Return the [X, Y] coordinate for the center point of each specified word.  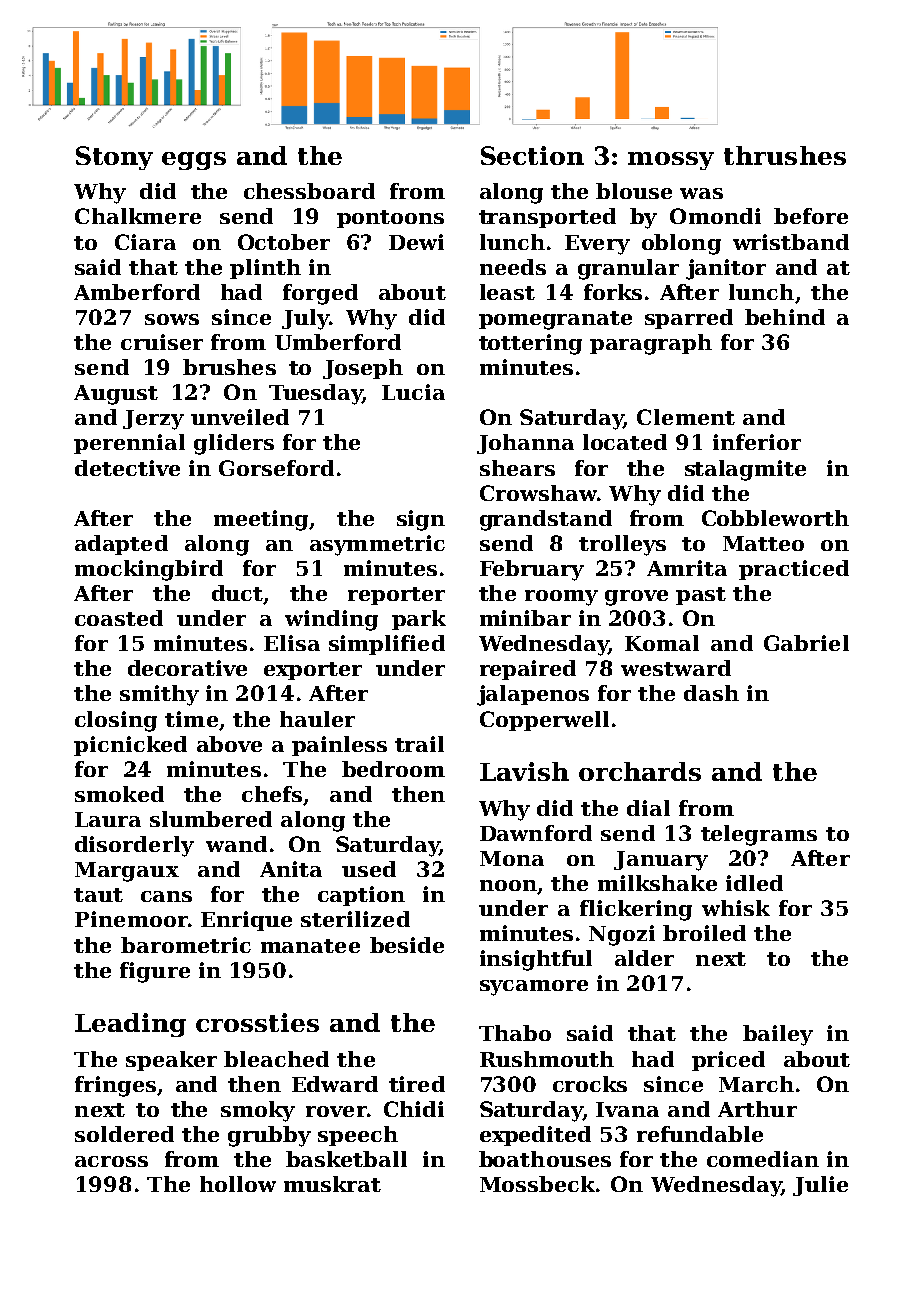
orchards [640, 771]
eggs [194, 161]
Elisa [292, 643]
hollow [238, 1184]
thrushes [785, 155]
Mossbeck [537, 1184]
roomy [561, 598]
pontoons [390, 219]
